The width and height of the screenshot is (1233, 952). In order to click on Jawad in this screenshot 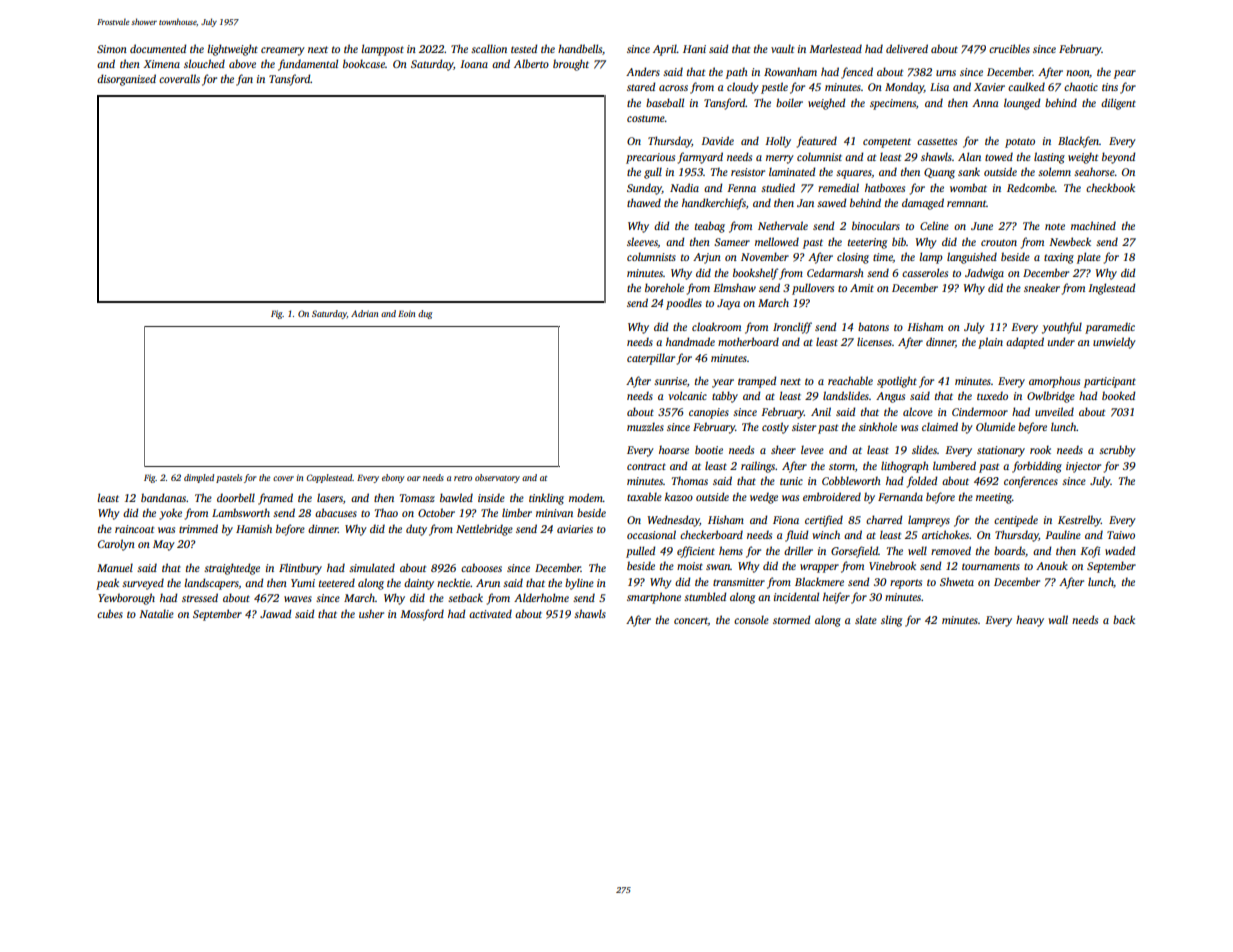, I will do `click(275, 613)`.
